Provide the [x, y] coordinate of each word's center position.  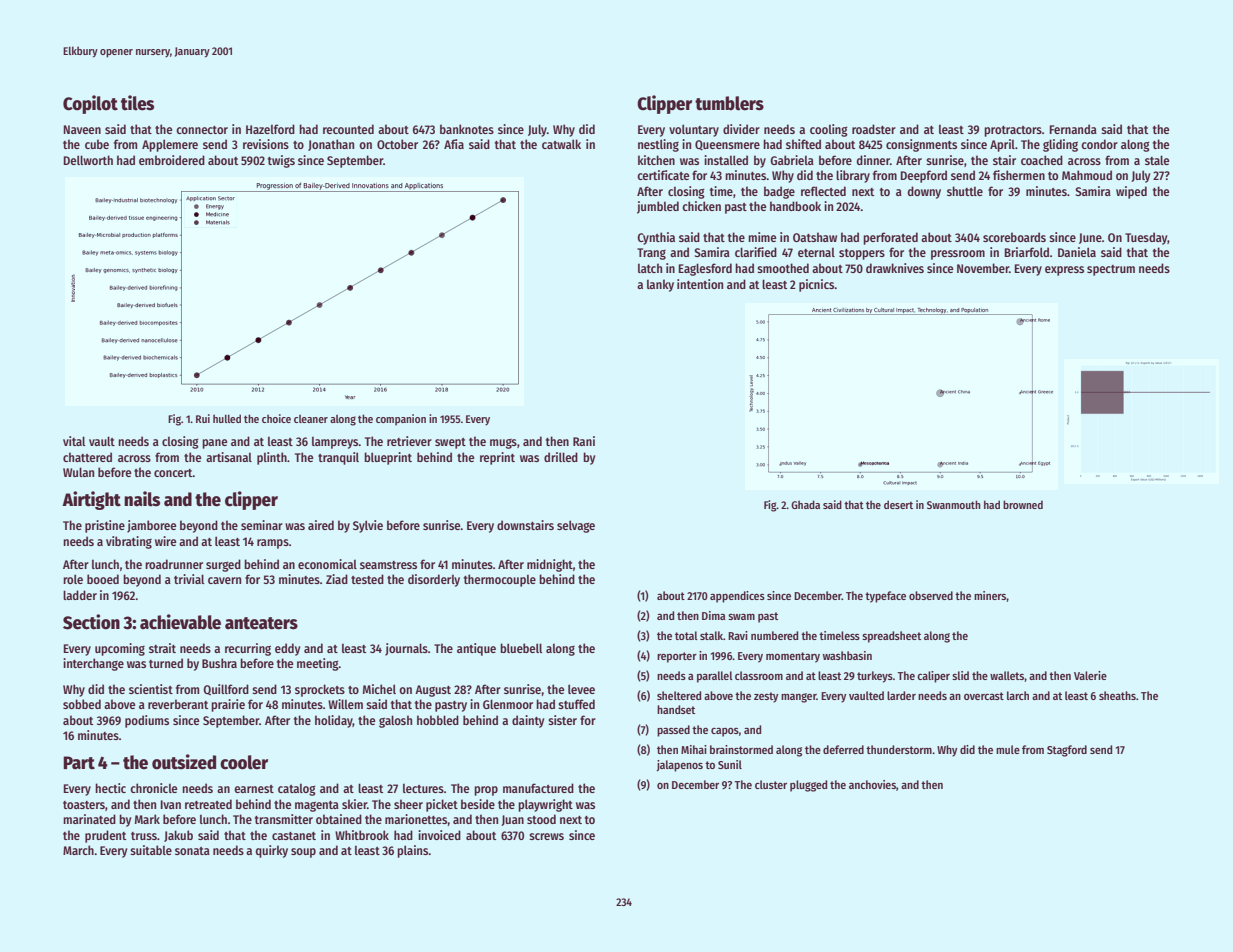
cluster [771, 784]
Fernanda [1073, 129]
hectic [110, 788]
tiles [137, 103]
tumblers [729, 103]
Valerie [1090, 675]
